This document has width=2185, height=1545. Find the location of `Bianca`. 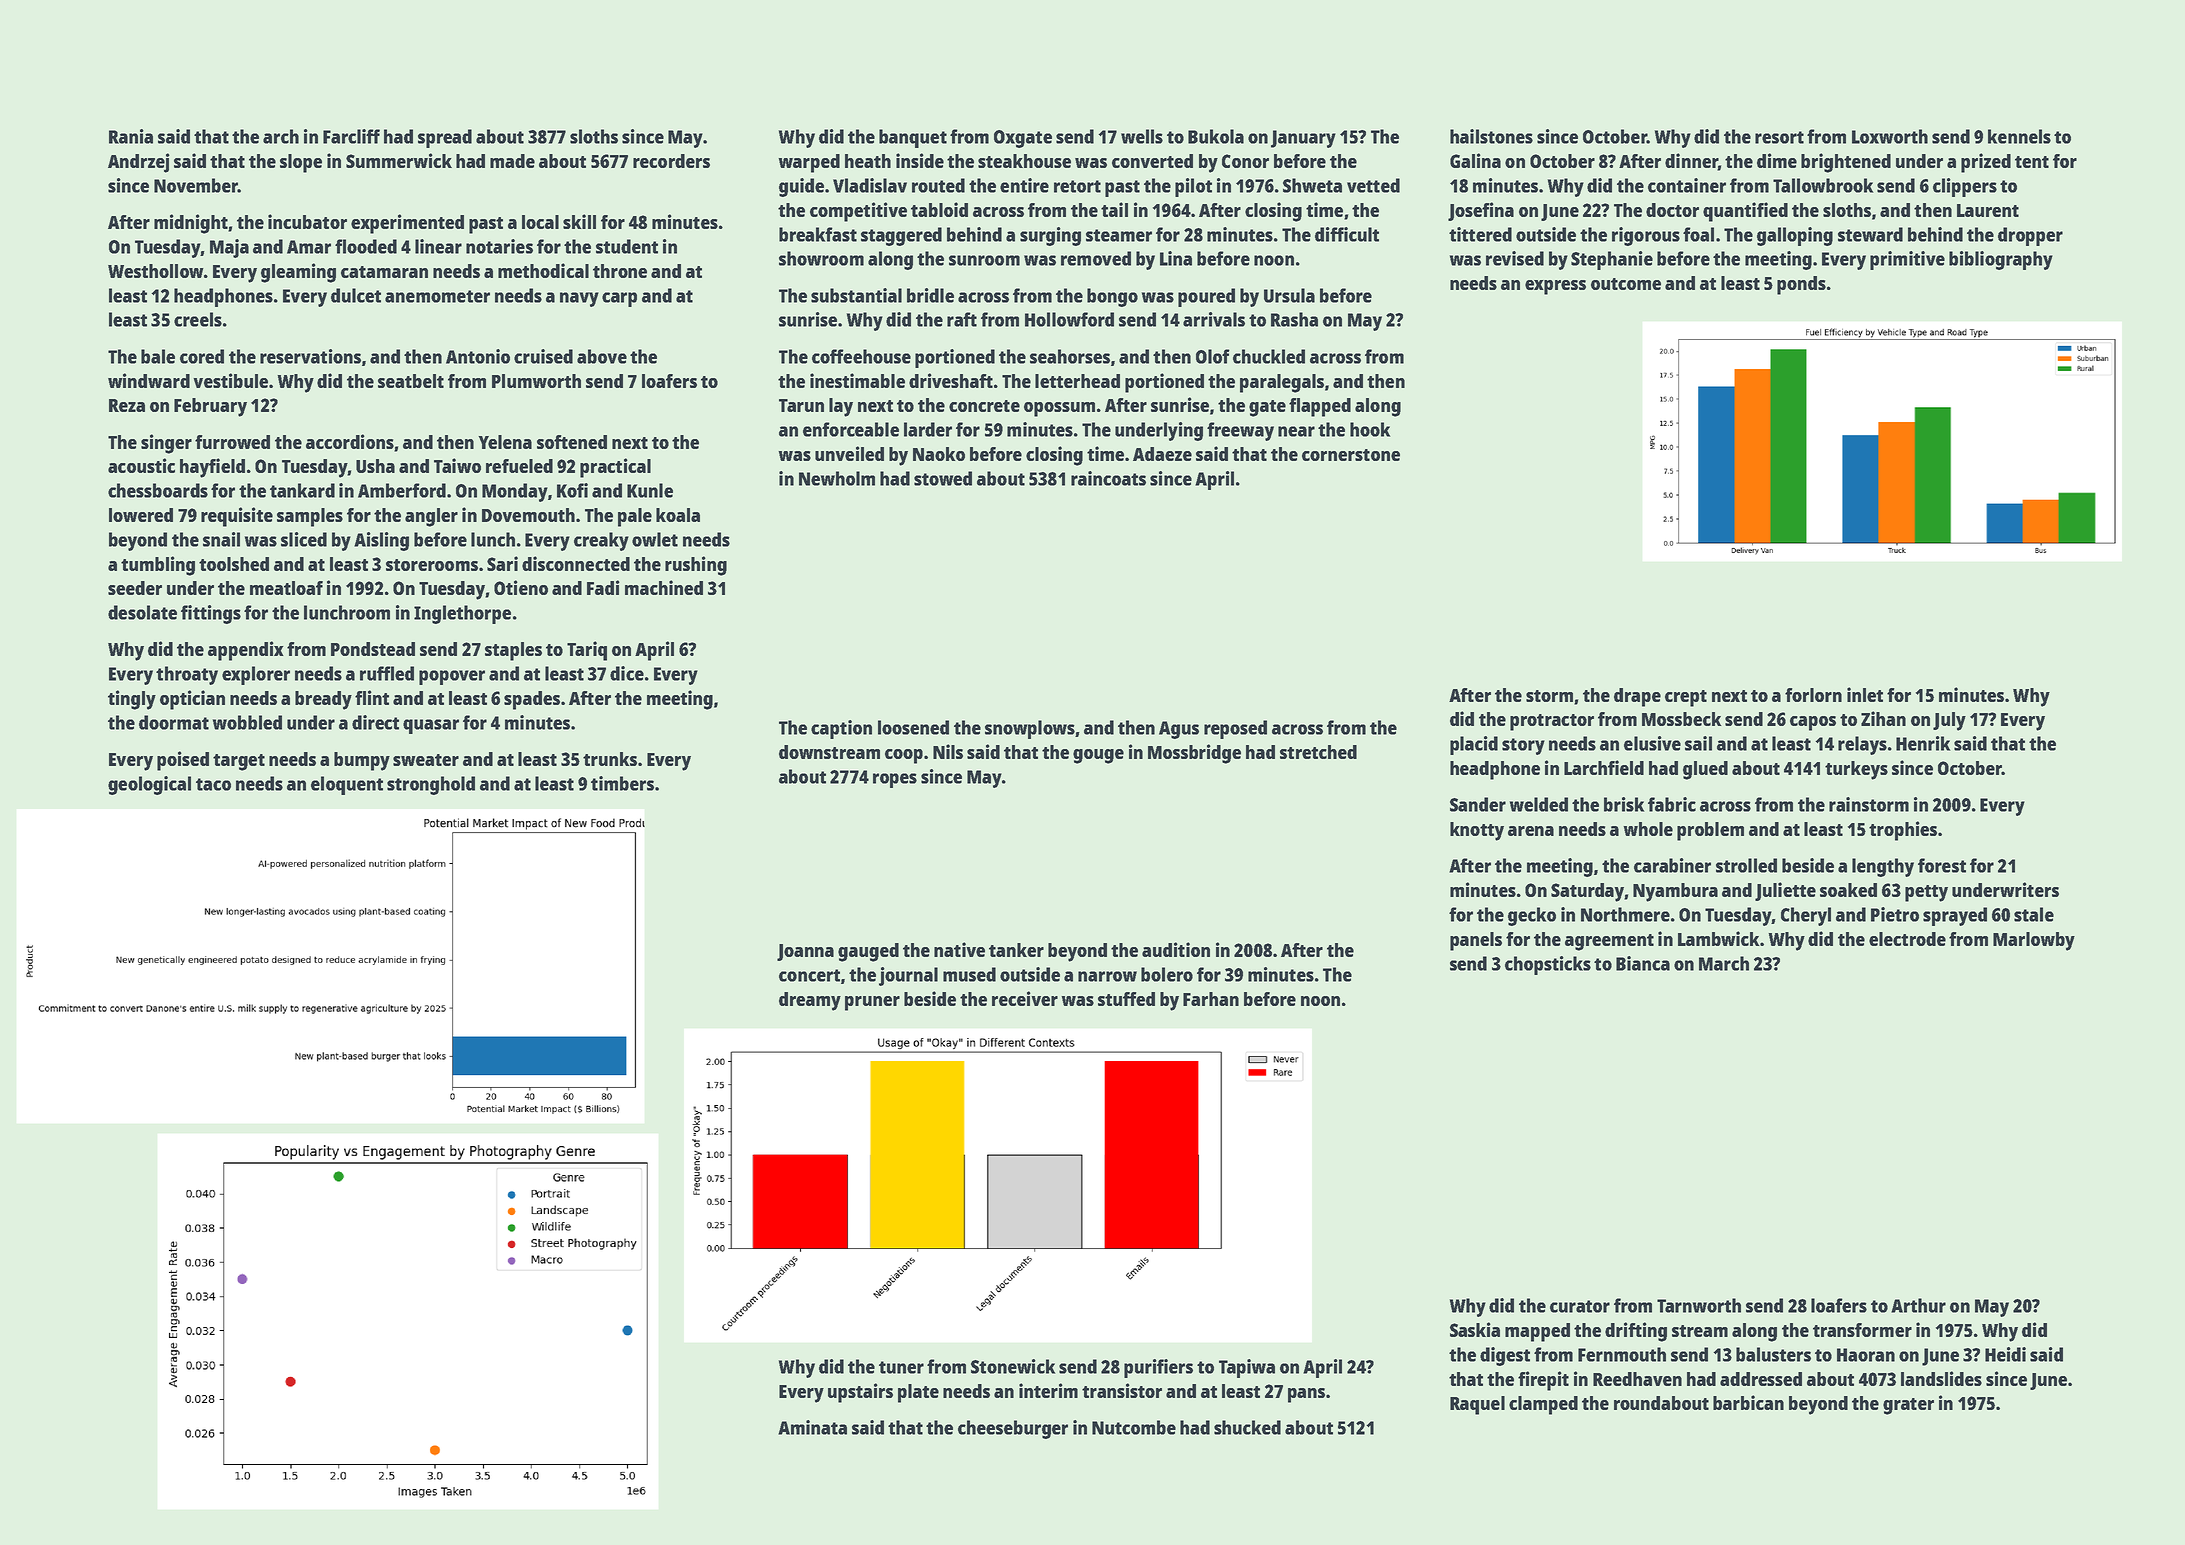

Bianca is located at coordinates (1643, 963).
